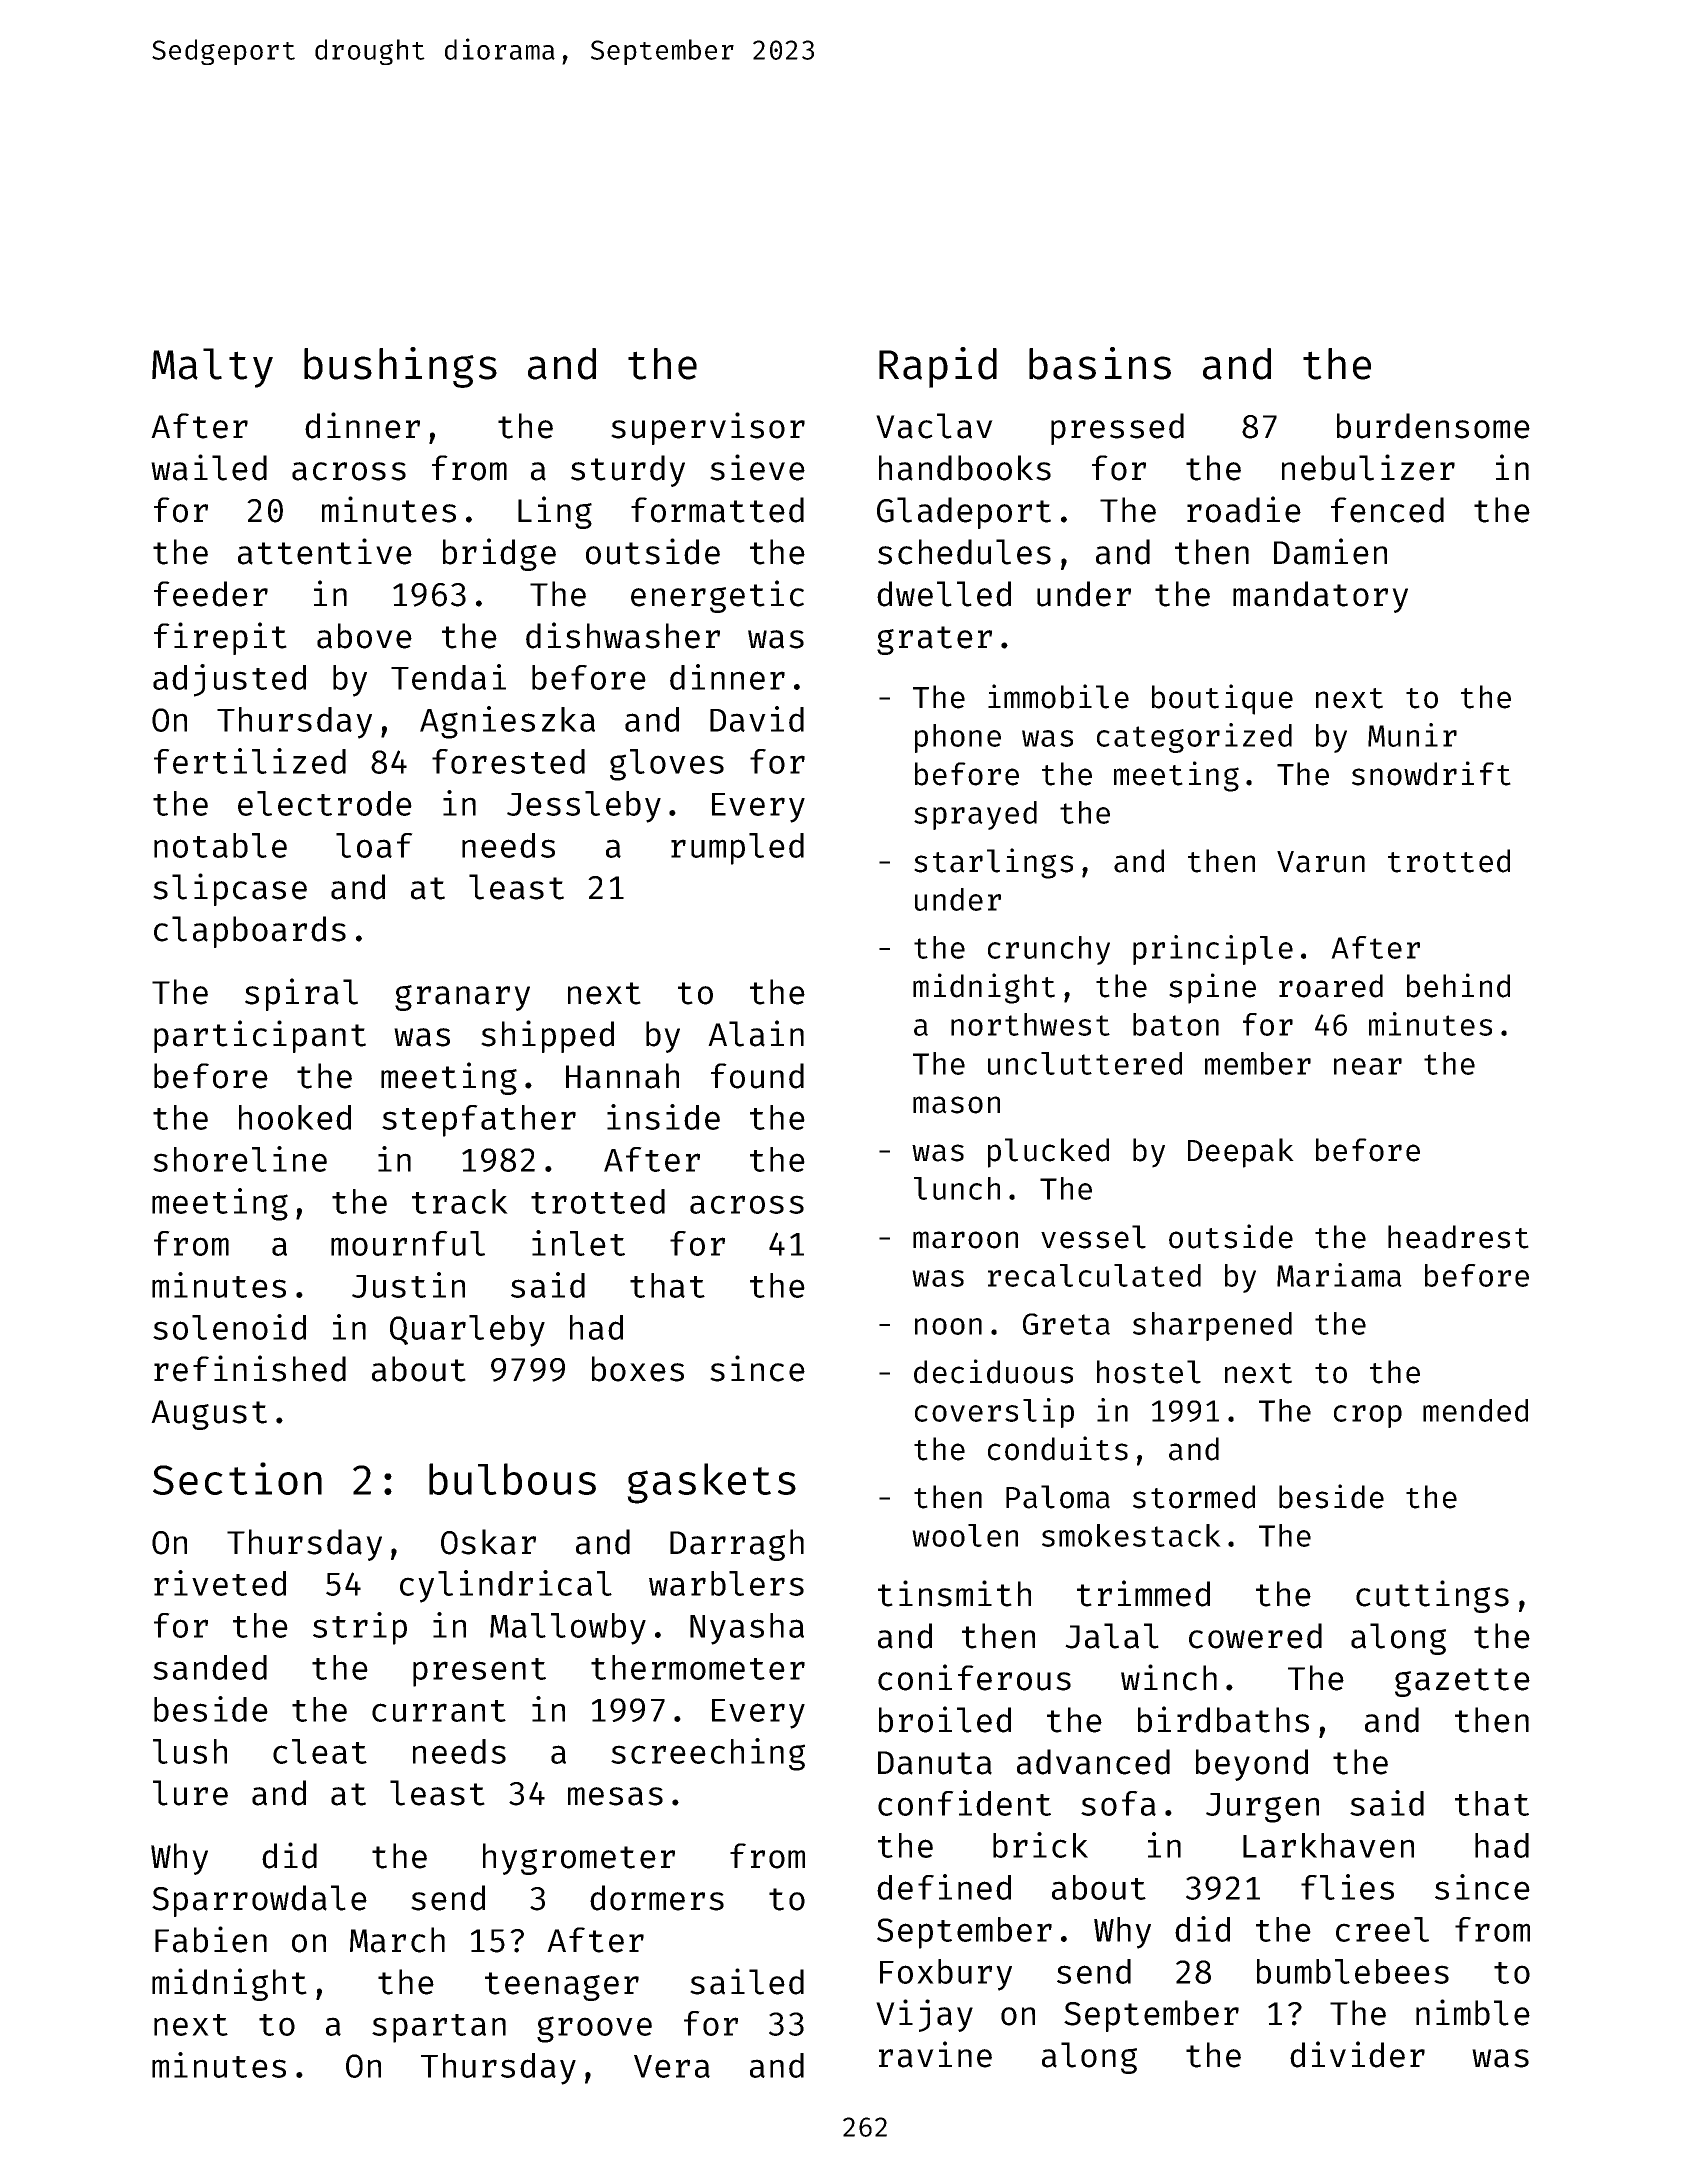  I want to click on ravine, so click(935, 2054).
